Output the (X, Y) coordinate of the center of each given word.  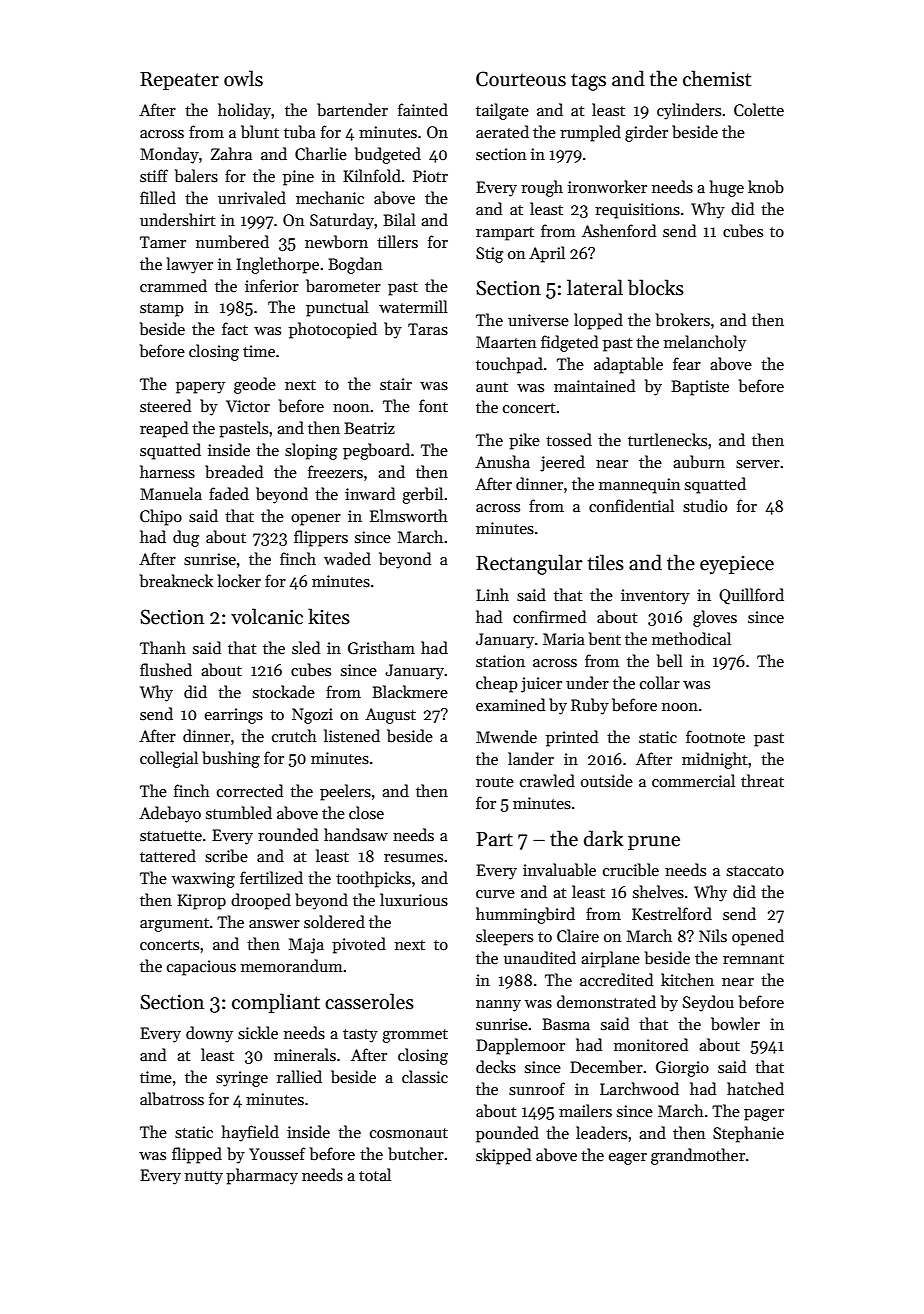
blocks (656, 287)
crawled (547, 780)
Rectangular (529, 564)
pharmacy (262, 1176)
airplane (610, 959)
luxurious (414, 900)
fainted (423, 109)
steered (165, 405)
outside (607, 781)
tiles (605, 562)
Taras (428, 329)
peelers (345, 792)
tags (588, 82)
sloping (311, 451)
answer (274, 924)
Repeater (179, 81)
